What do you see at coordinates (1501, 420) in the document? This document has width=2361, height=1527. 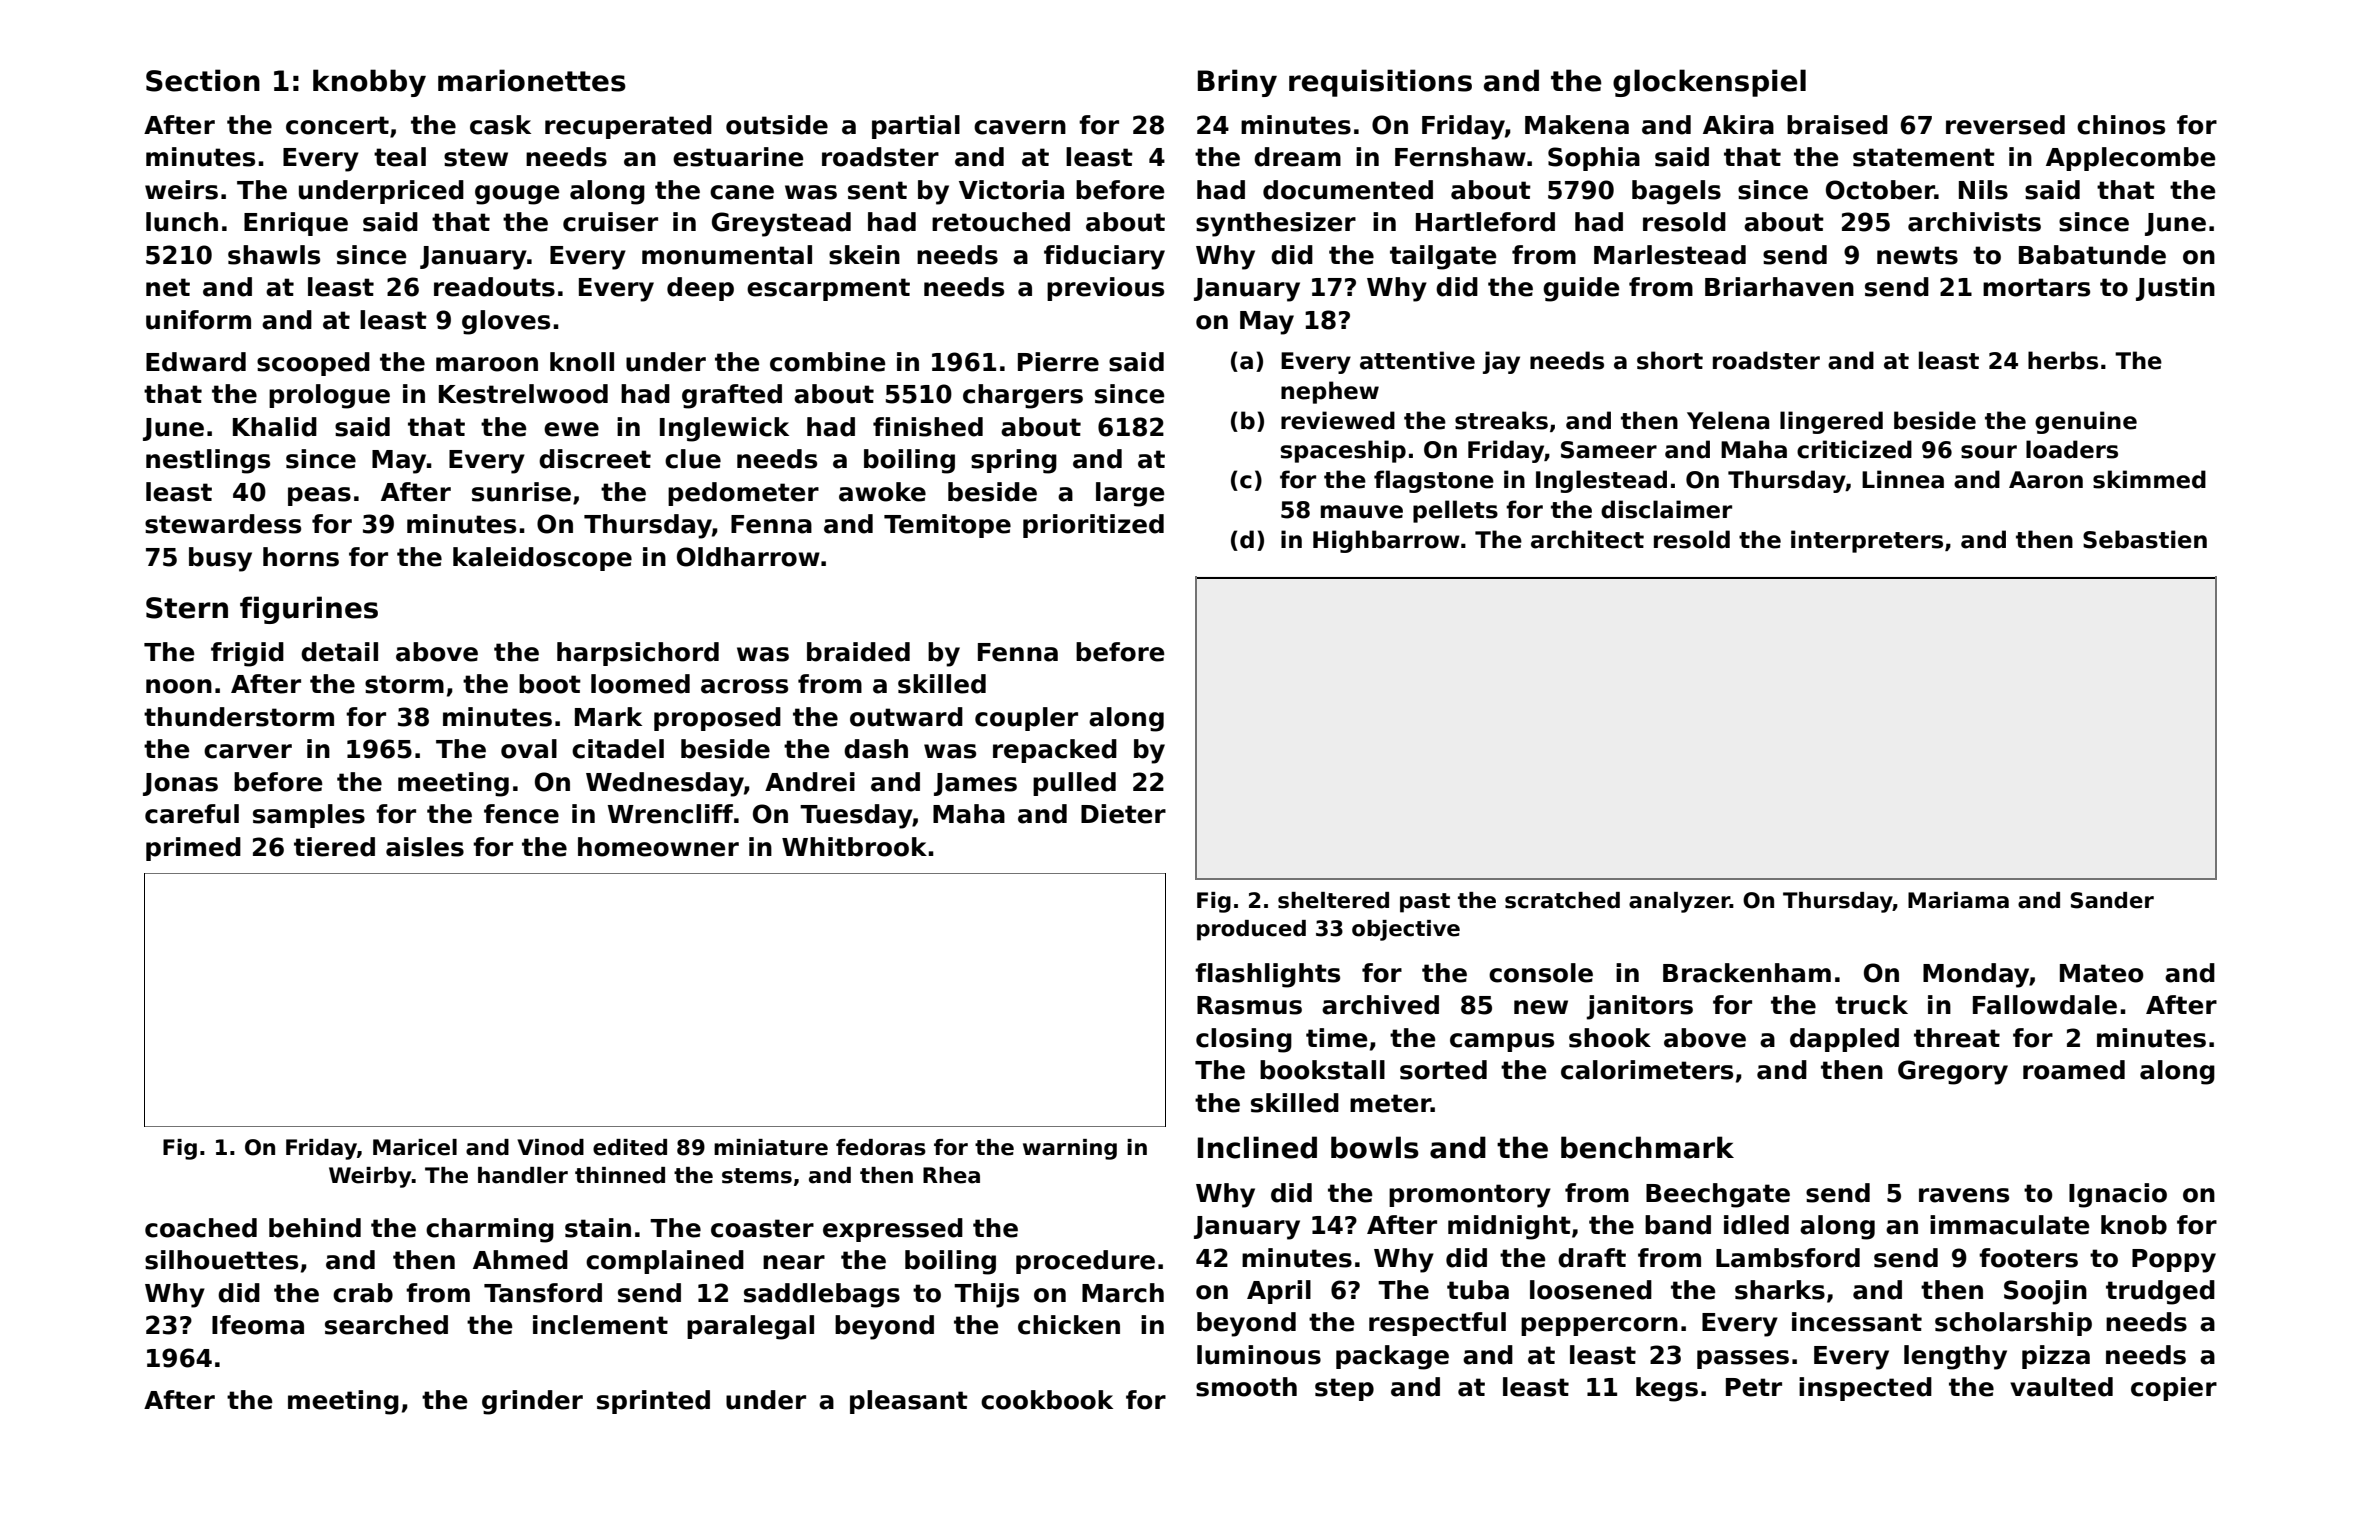 I see `streaks` at bounding box center [1501, 420].
